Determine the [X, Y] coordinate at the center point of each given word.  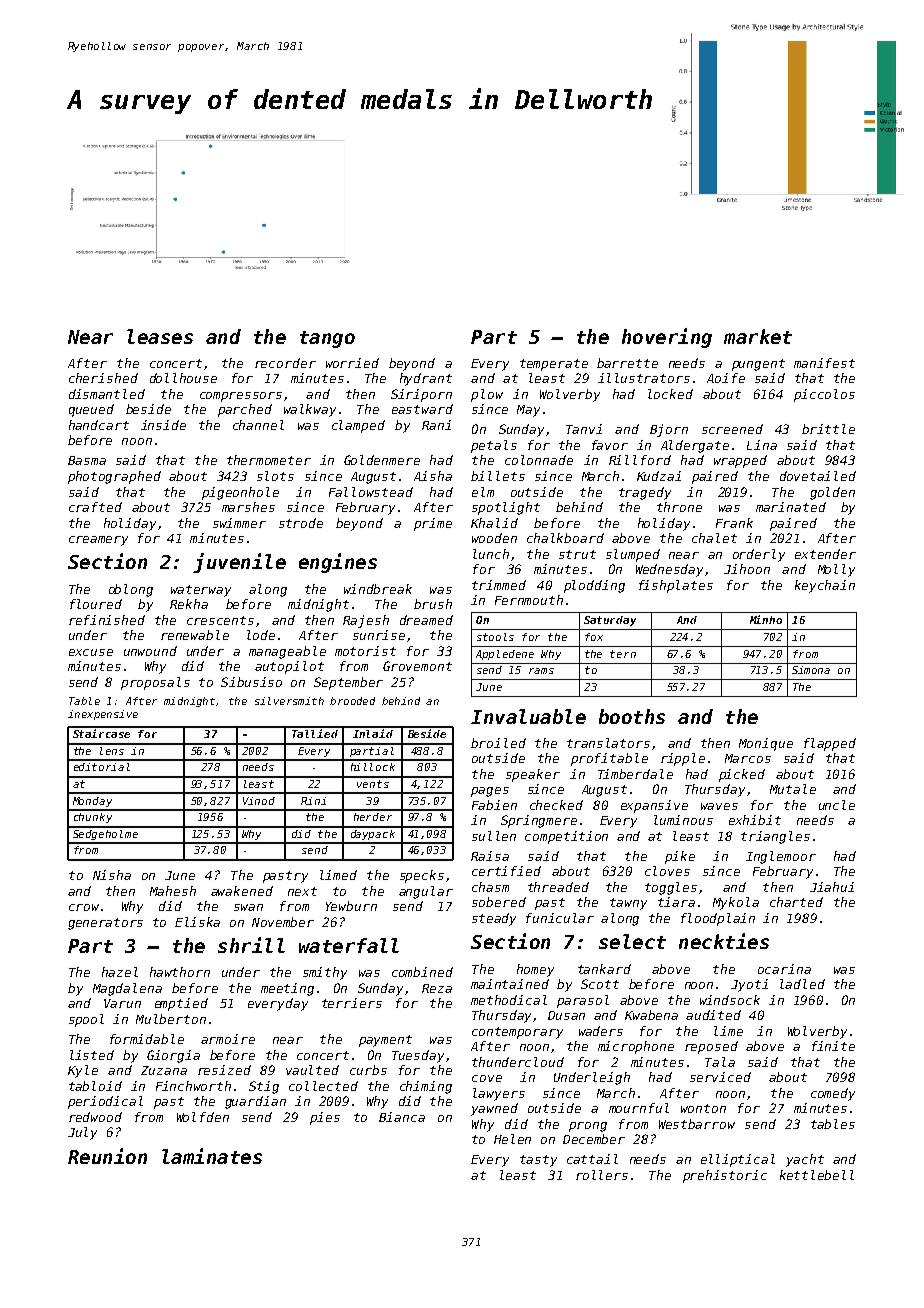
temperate [554, 365]
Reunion [107, 1156]
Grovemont [417, 666]
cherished [103, 378]
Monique [766, 744]
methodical [509, 1000]
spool [86, 1020]
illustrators [644, 378]
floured [96, 604]
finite [833, 1046]
